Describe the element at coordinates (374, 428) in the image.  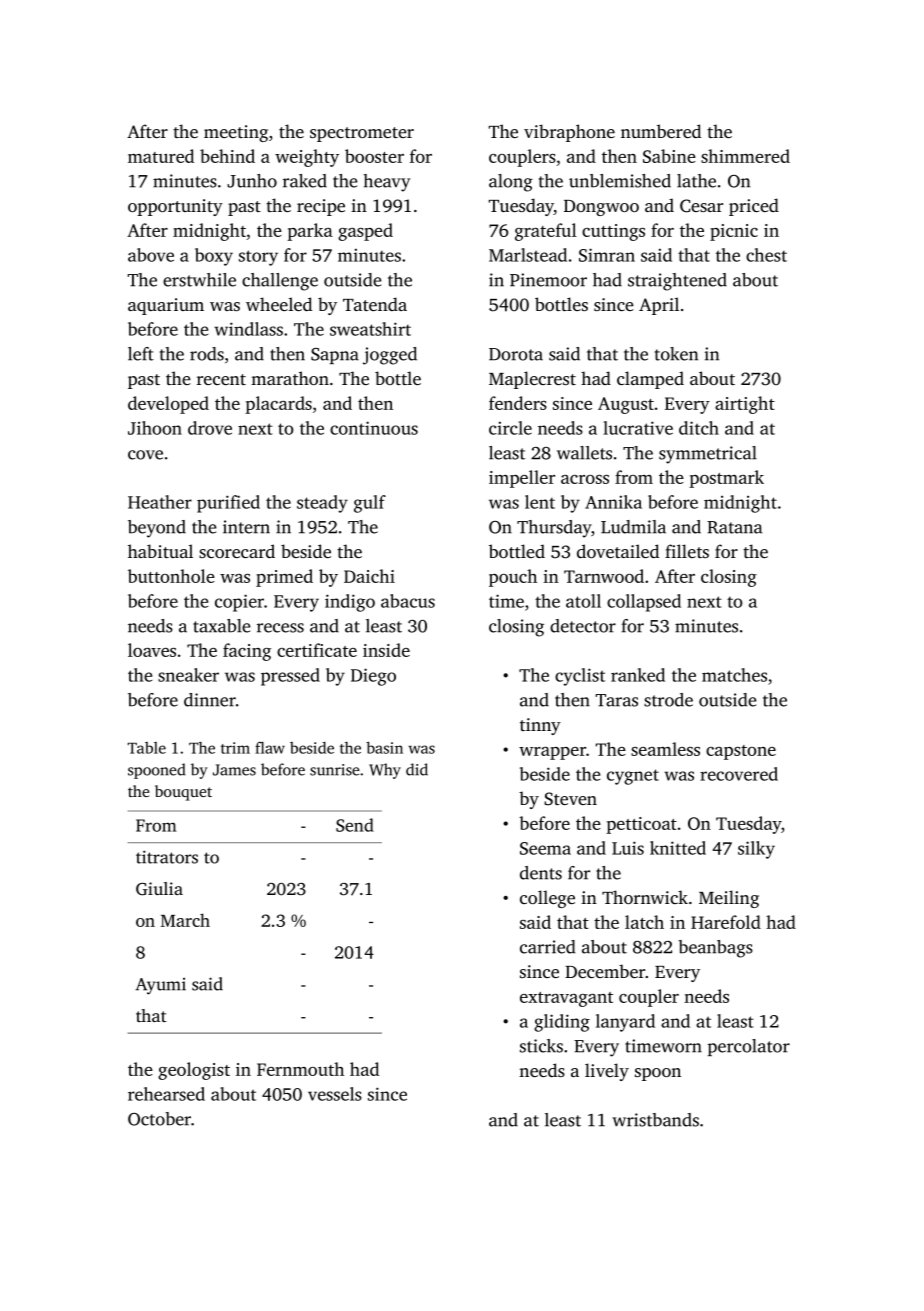
I see `continuous` at that location.
